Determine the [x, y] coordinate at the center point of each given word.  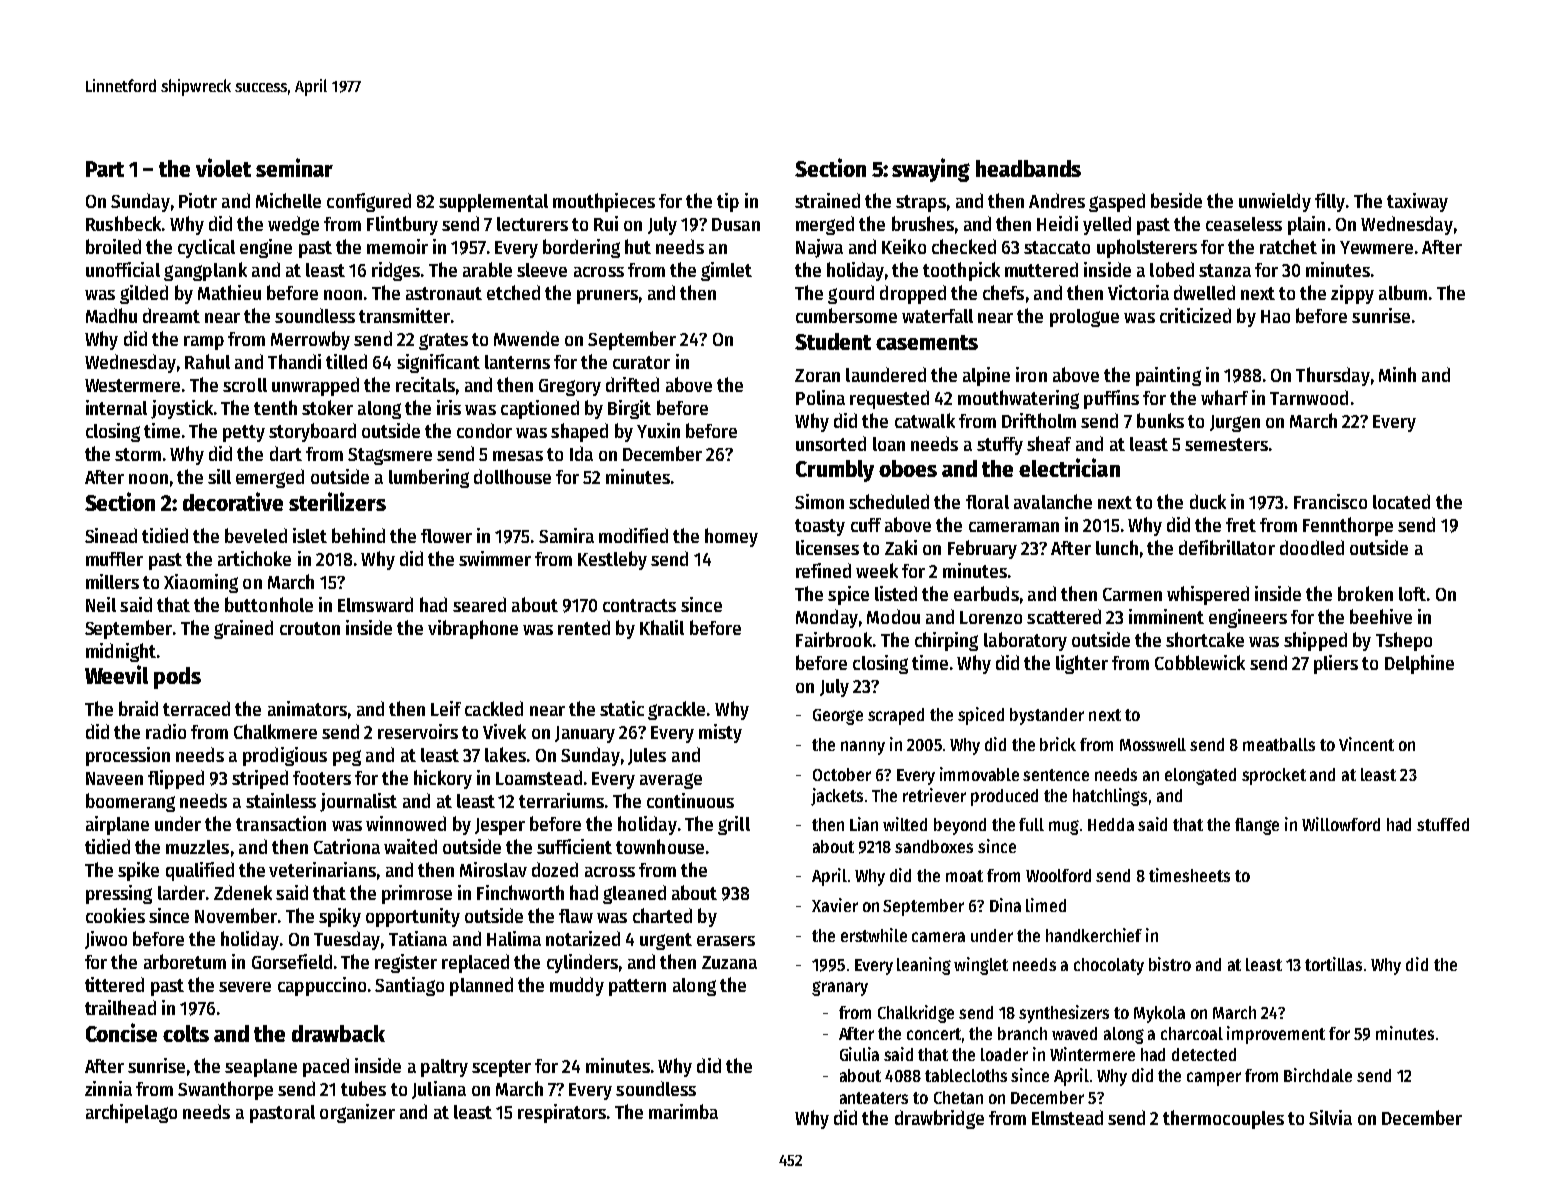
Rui [606, 223]
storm [138, 454]
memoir [397, 246]
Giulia [859, 1054]
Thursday [1333, 376]
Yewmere [1376, 247]
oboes [908, 468]
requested [889, 399]
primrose [417, 894]
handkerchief [1094, 935]
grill [734, 825]
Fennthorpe [1348, 526]
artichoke [254, 558]
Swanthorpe [225, 1090]
